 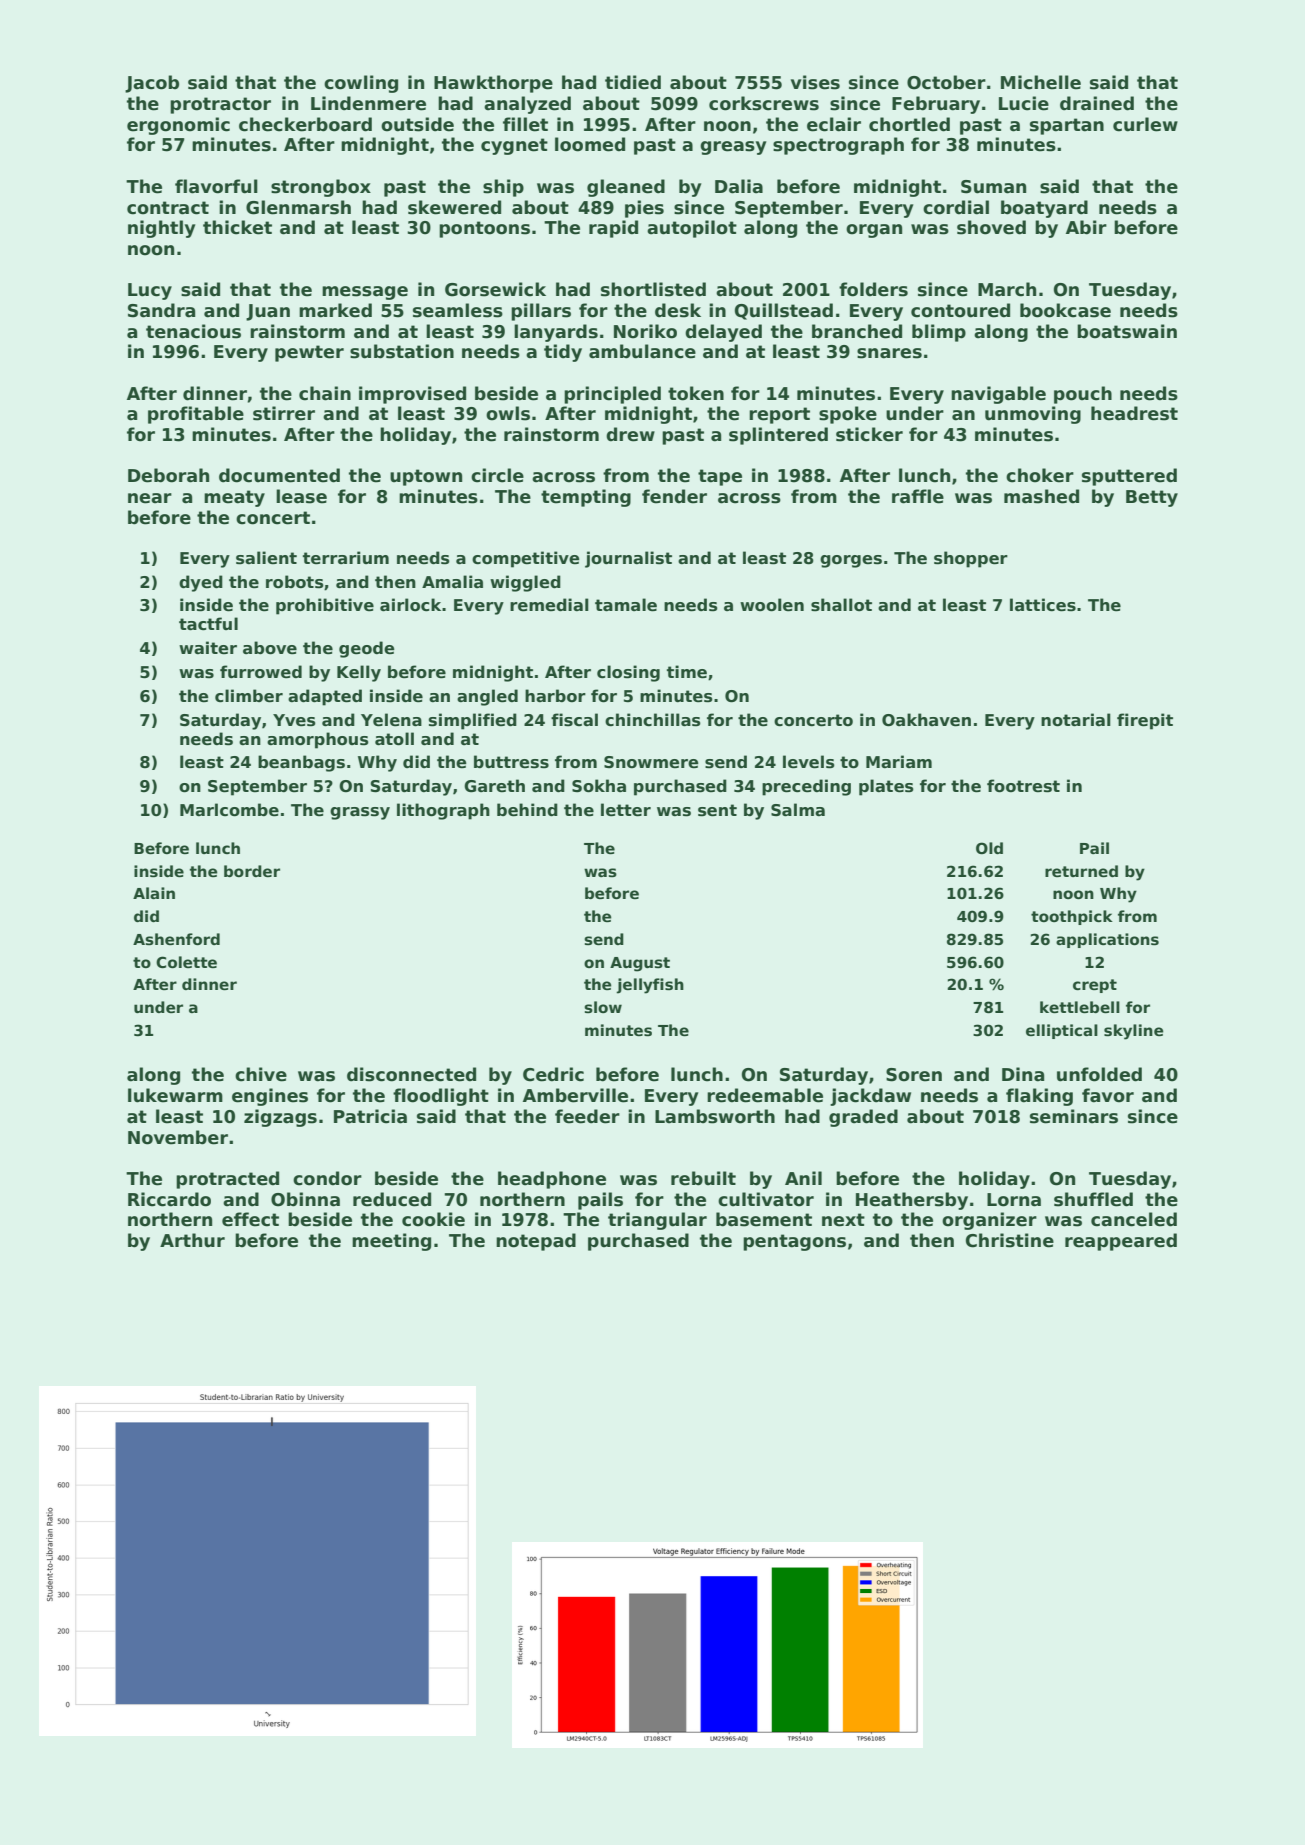 What do you see at coordinates (633, 82) in the document?
I see `tidied` at bounding box center [633, 82].
